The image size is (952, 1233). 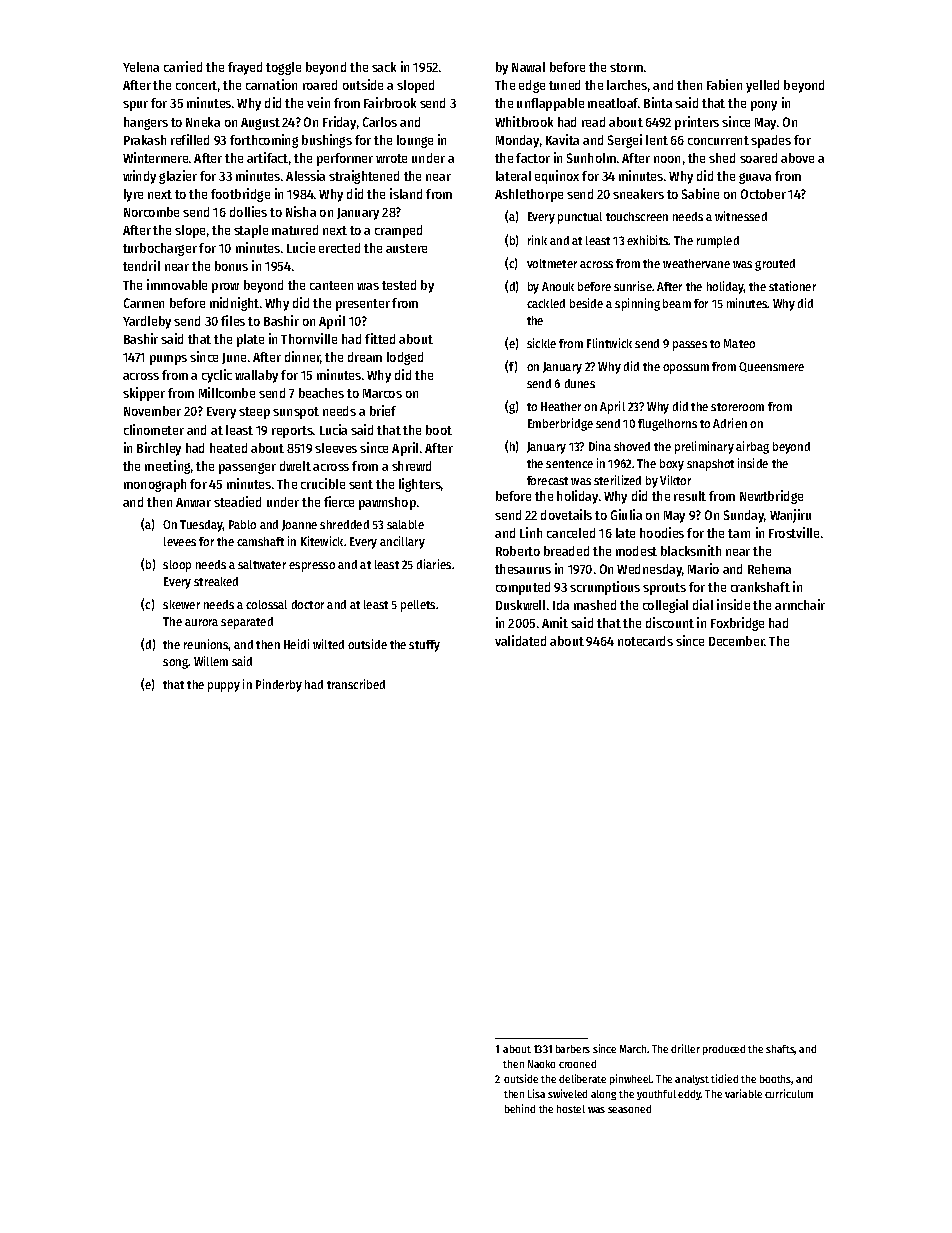 I want to click on sneakers, so click(x=638, y=194).
